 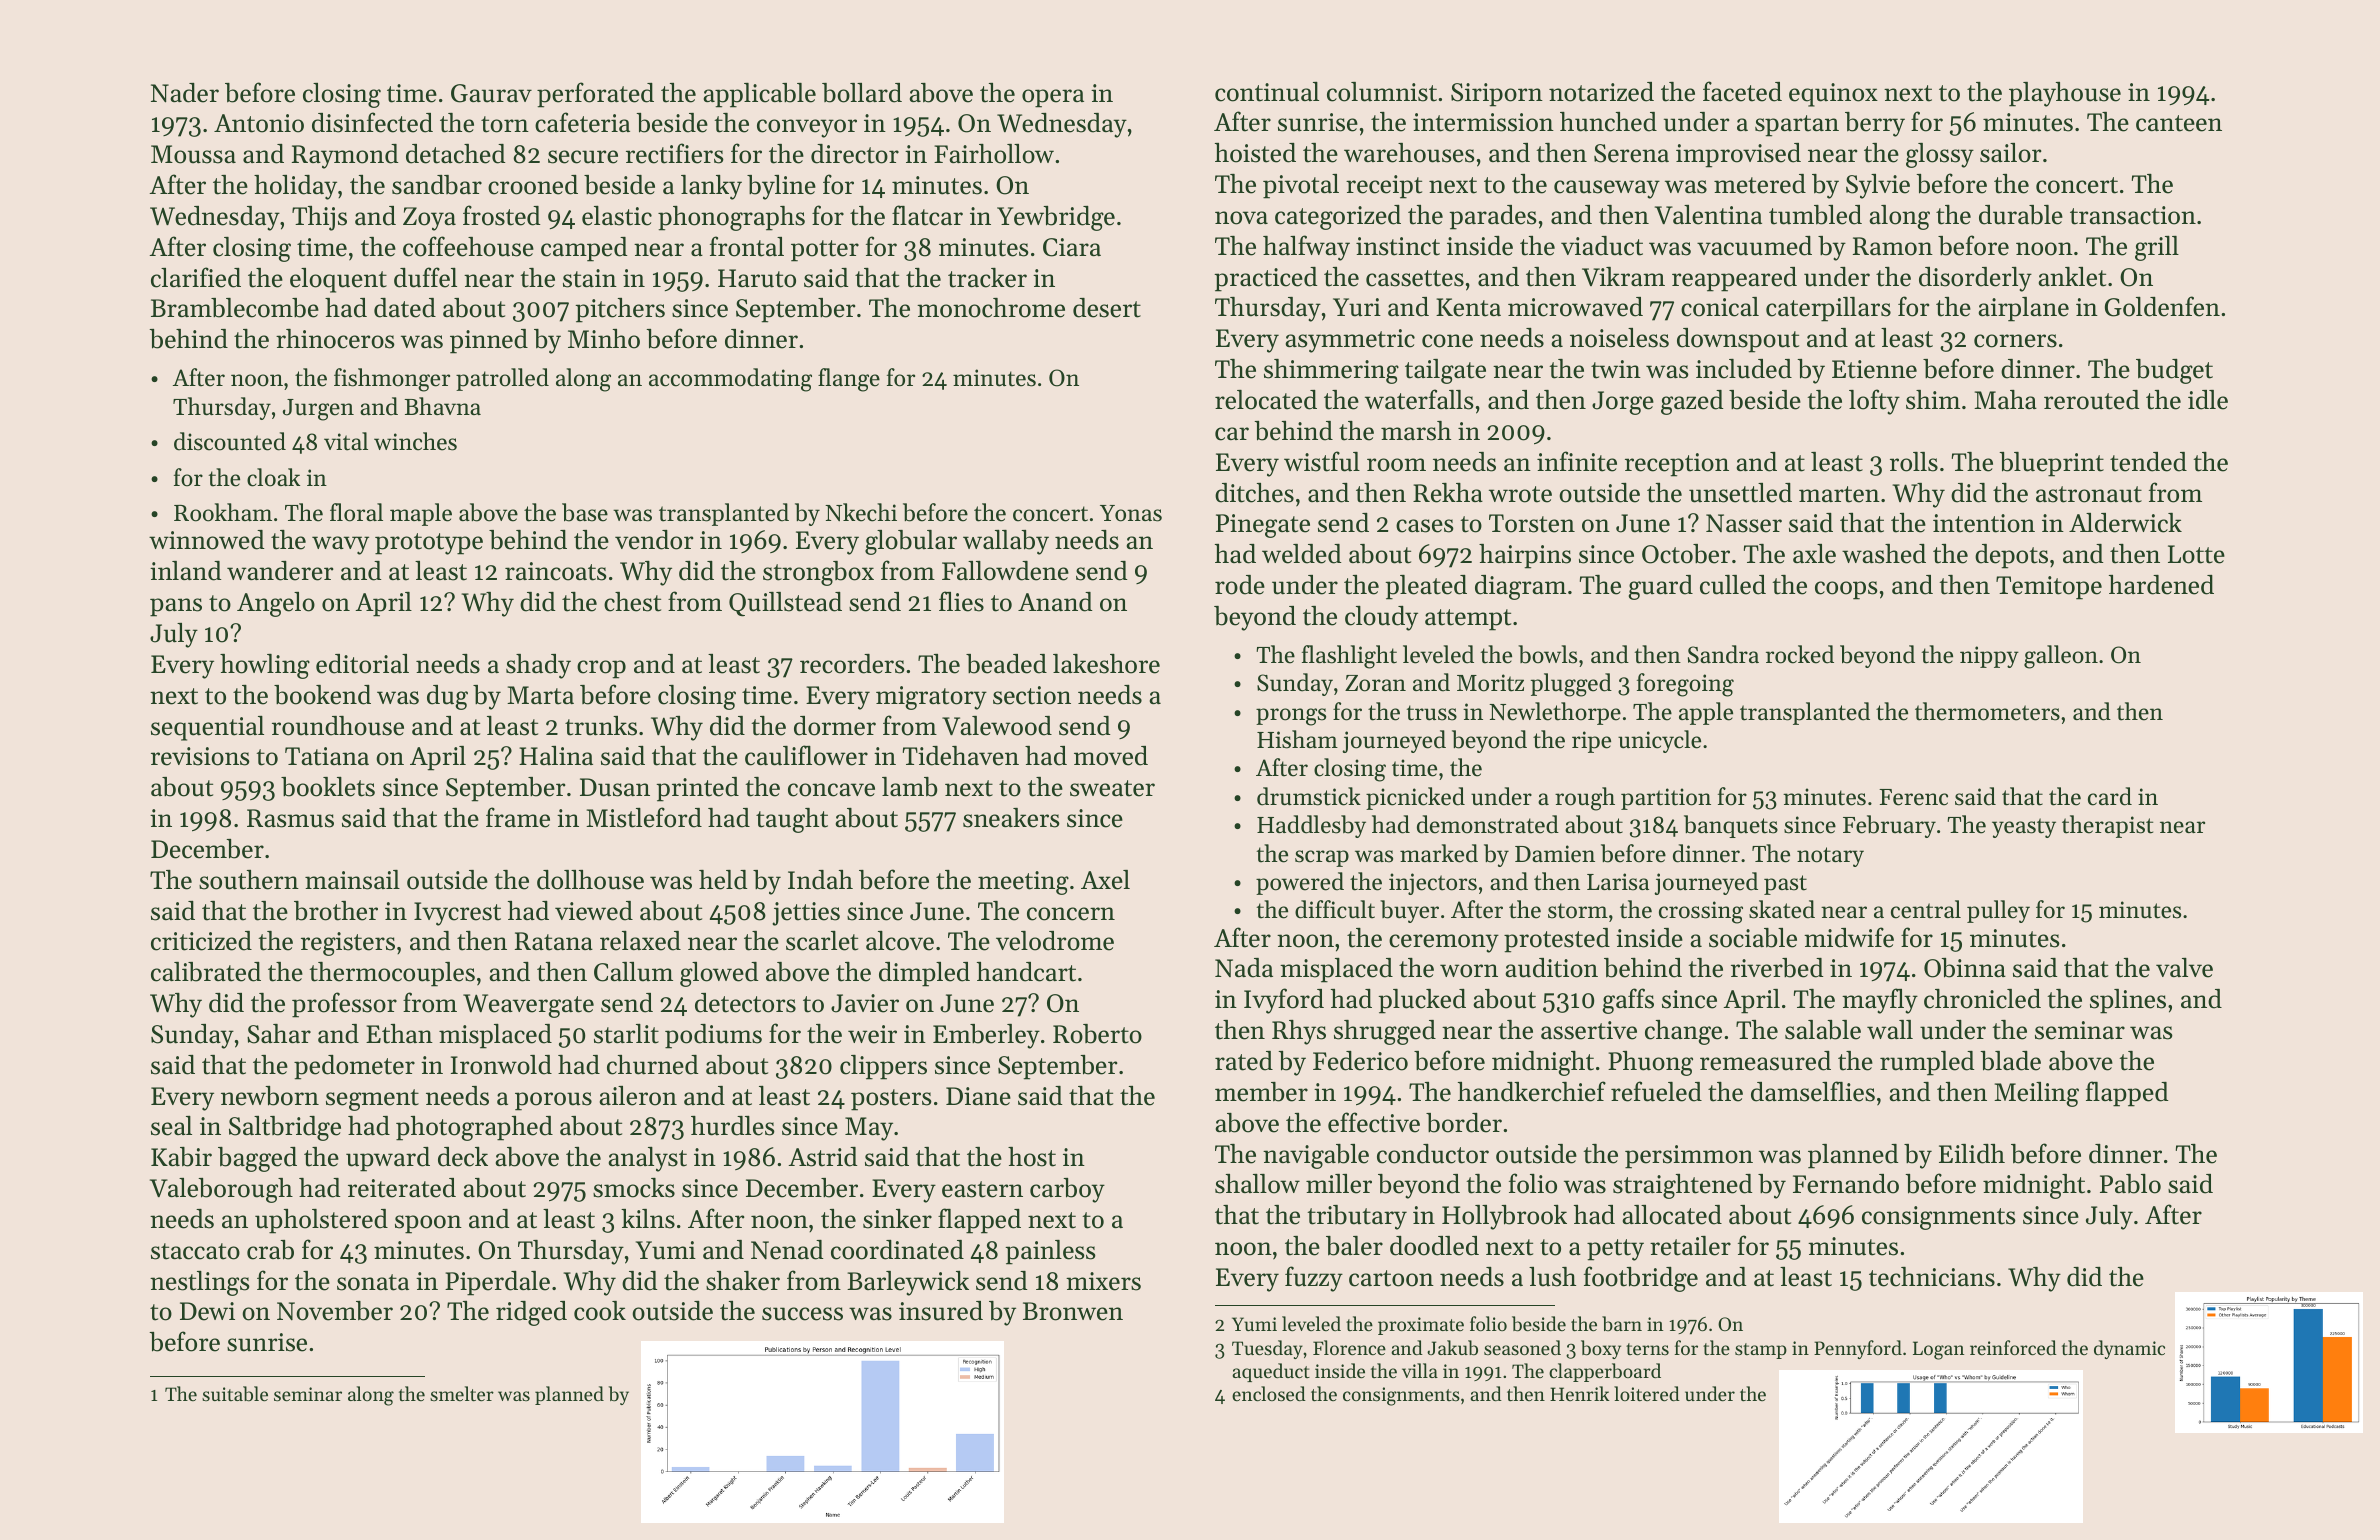 What do you see at coordinates (1744, 369) in the screenshot?
I see `included` at bounding box center [1744, 369].
